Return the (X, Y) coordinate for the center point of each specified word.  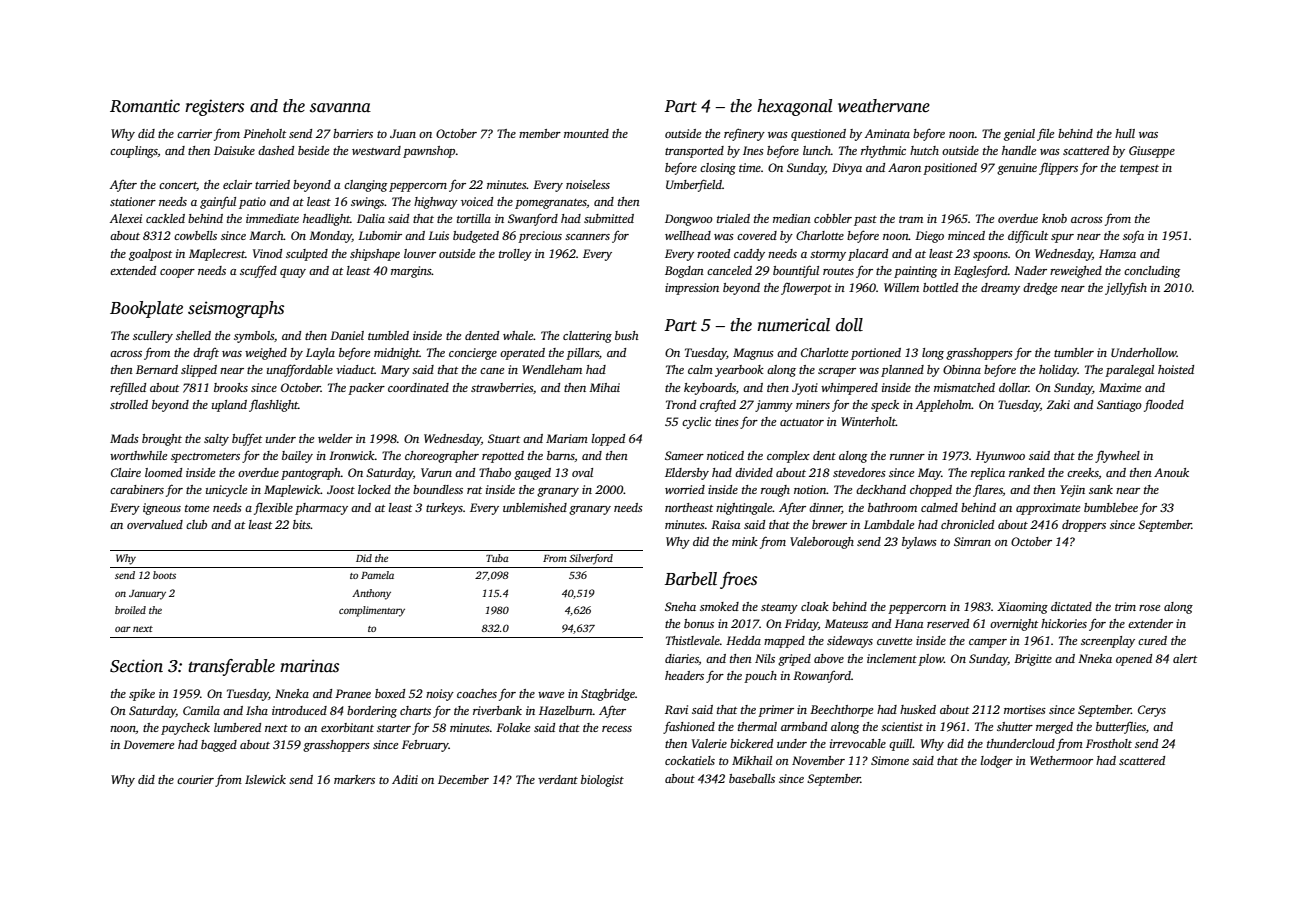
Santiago (1119, 406)
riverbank (497, 710)
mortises (1025, 709)
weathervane (884, 106)
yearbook (739, 371)
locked (374, 489)
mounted (586, 133)
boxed (390, 693)
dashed (276, 150)
